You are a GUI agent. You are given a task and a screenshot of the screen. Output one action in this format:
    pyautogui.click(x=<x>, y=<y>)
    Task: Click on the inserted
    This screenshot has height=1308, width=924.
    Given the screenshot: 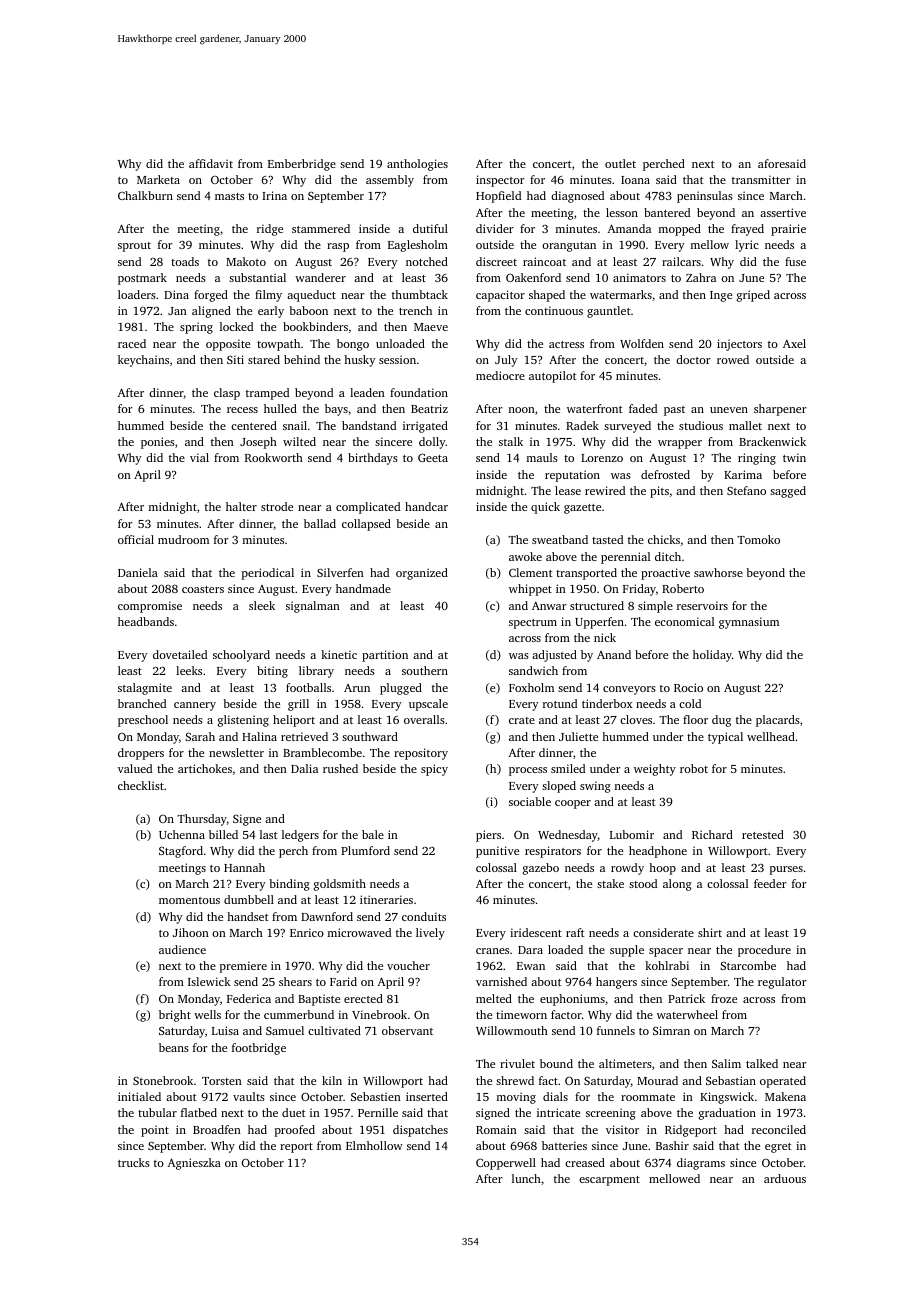 What is the action you would take?
    pyautogui.click(x=427, y=1096)
